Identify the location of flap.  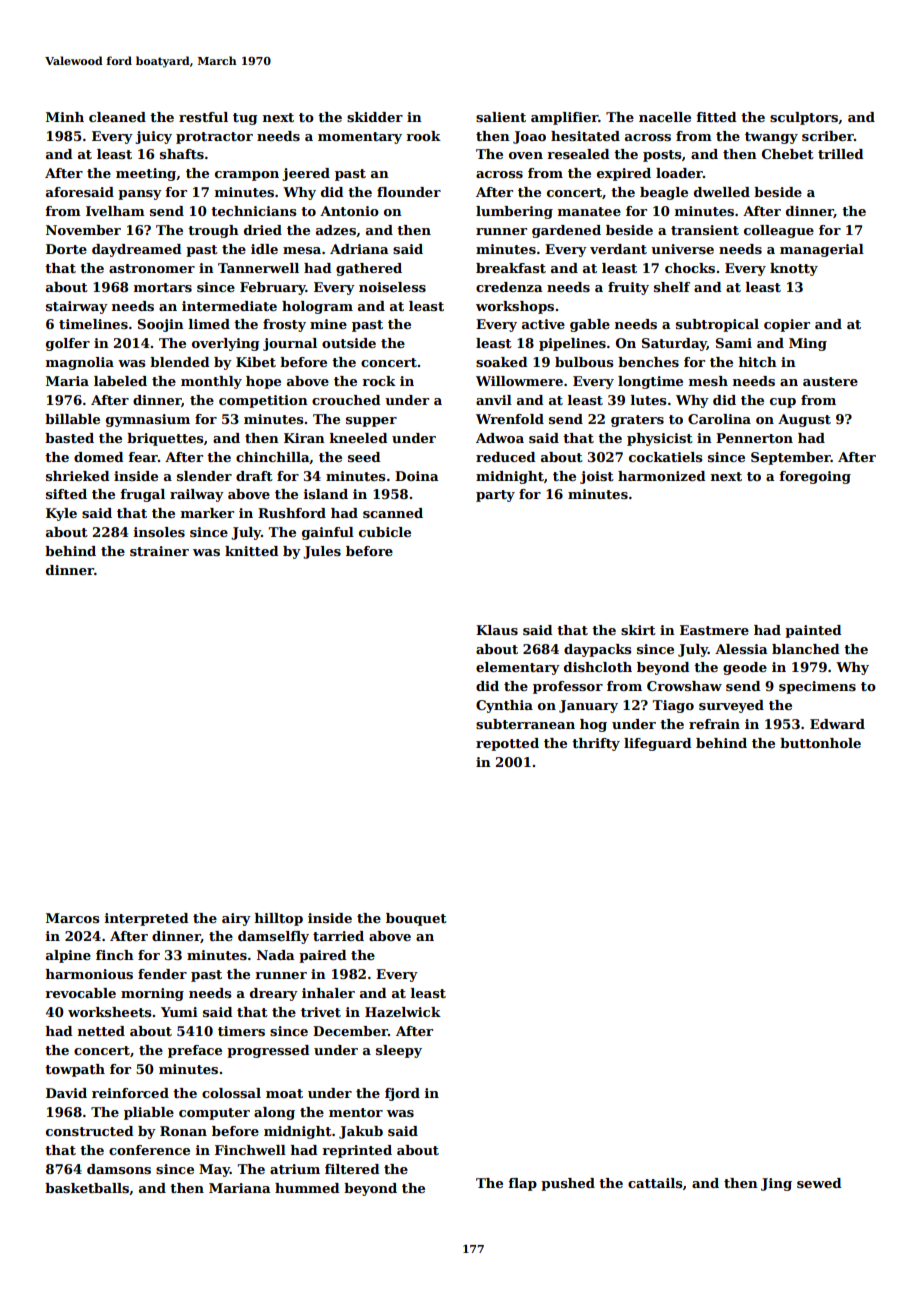
(522, 1184).
